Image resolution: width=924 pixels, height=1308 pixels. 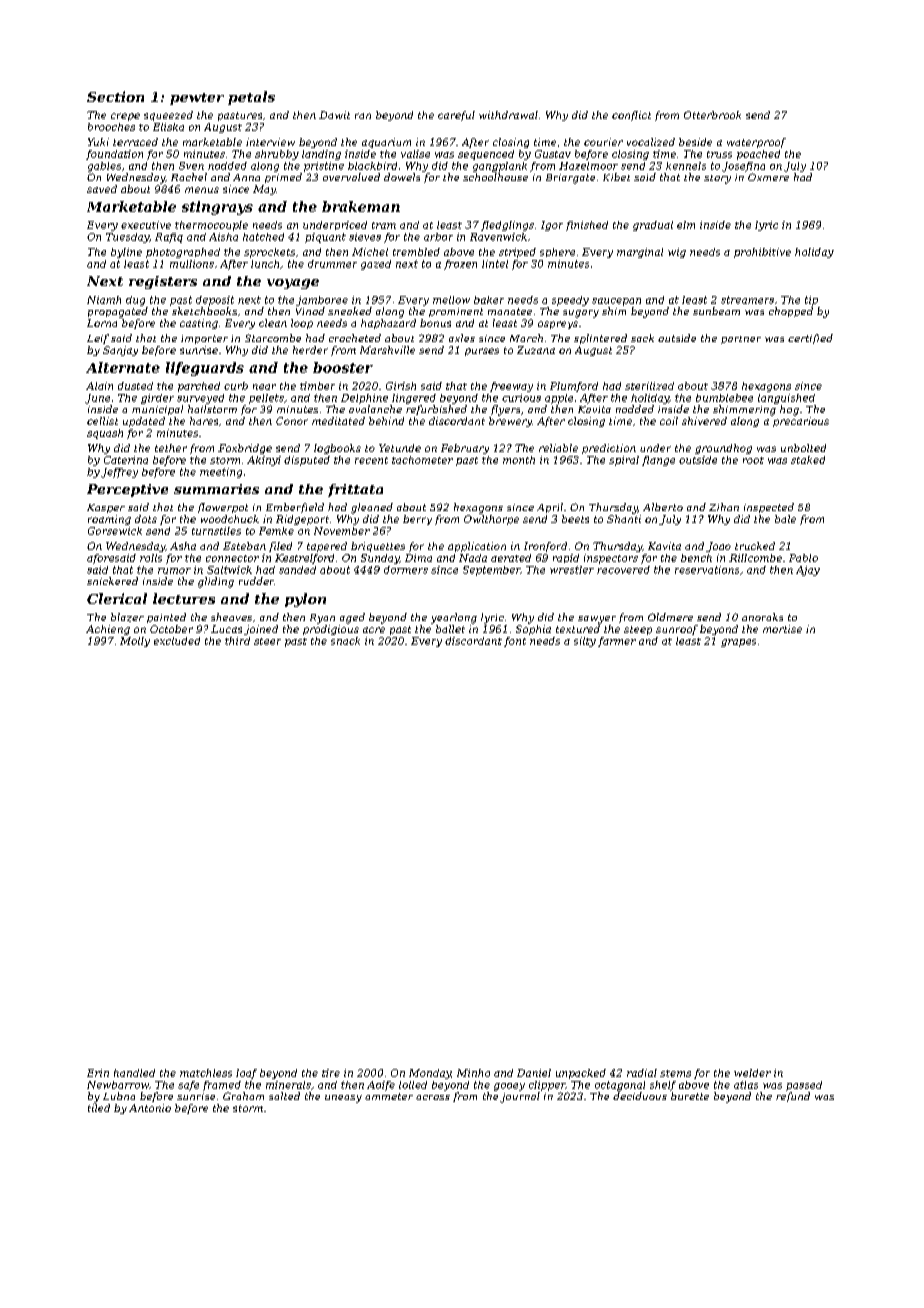 I want to click on April, so click(x=550, y=508).
